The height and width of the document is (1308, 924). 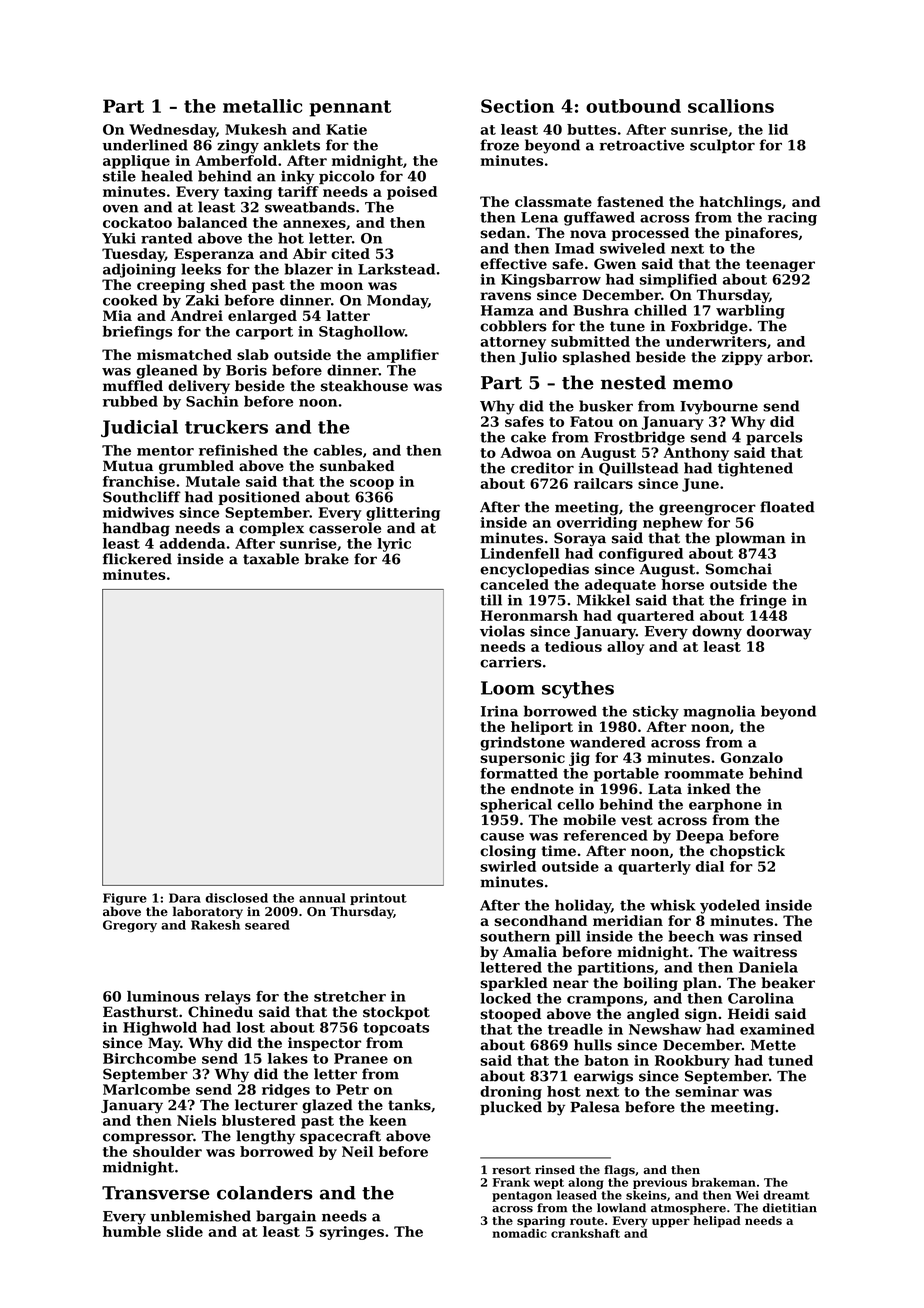 I want to click on Dara, so click(x=185, y=898).
